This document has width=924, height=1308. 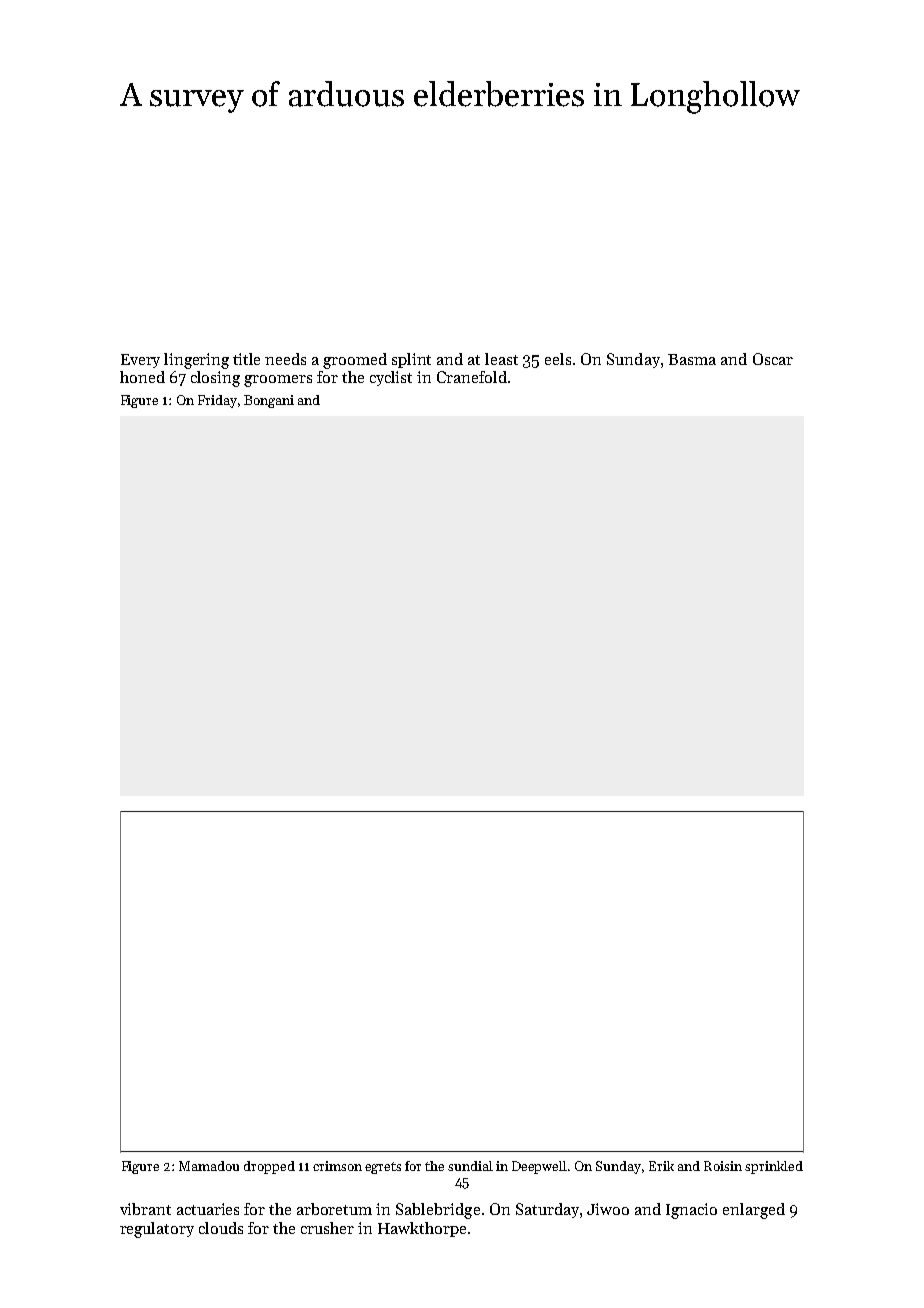 I want to click on cyclist, so click(x=391, y=378).
